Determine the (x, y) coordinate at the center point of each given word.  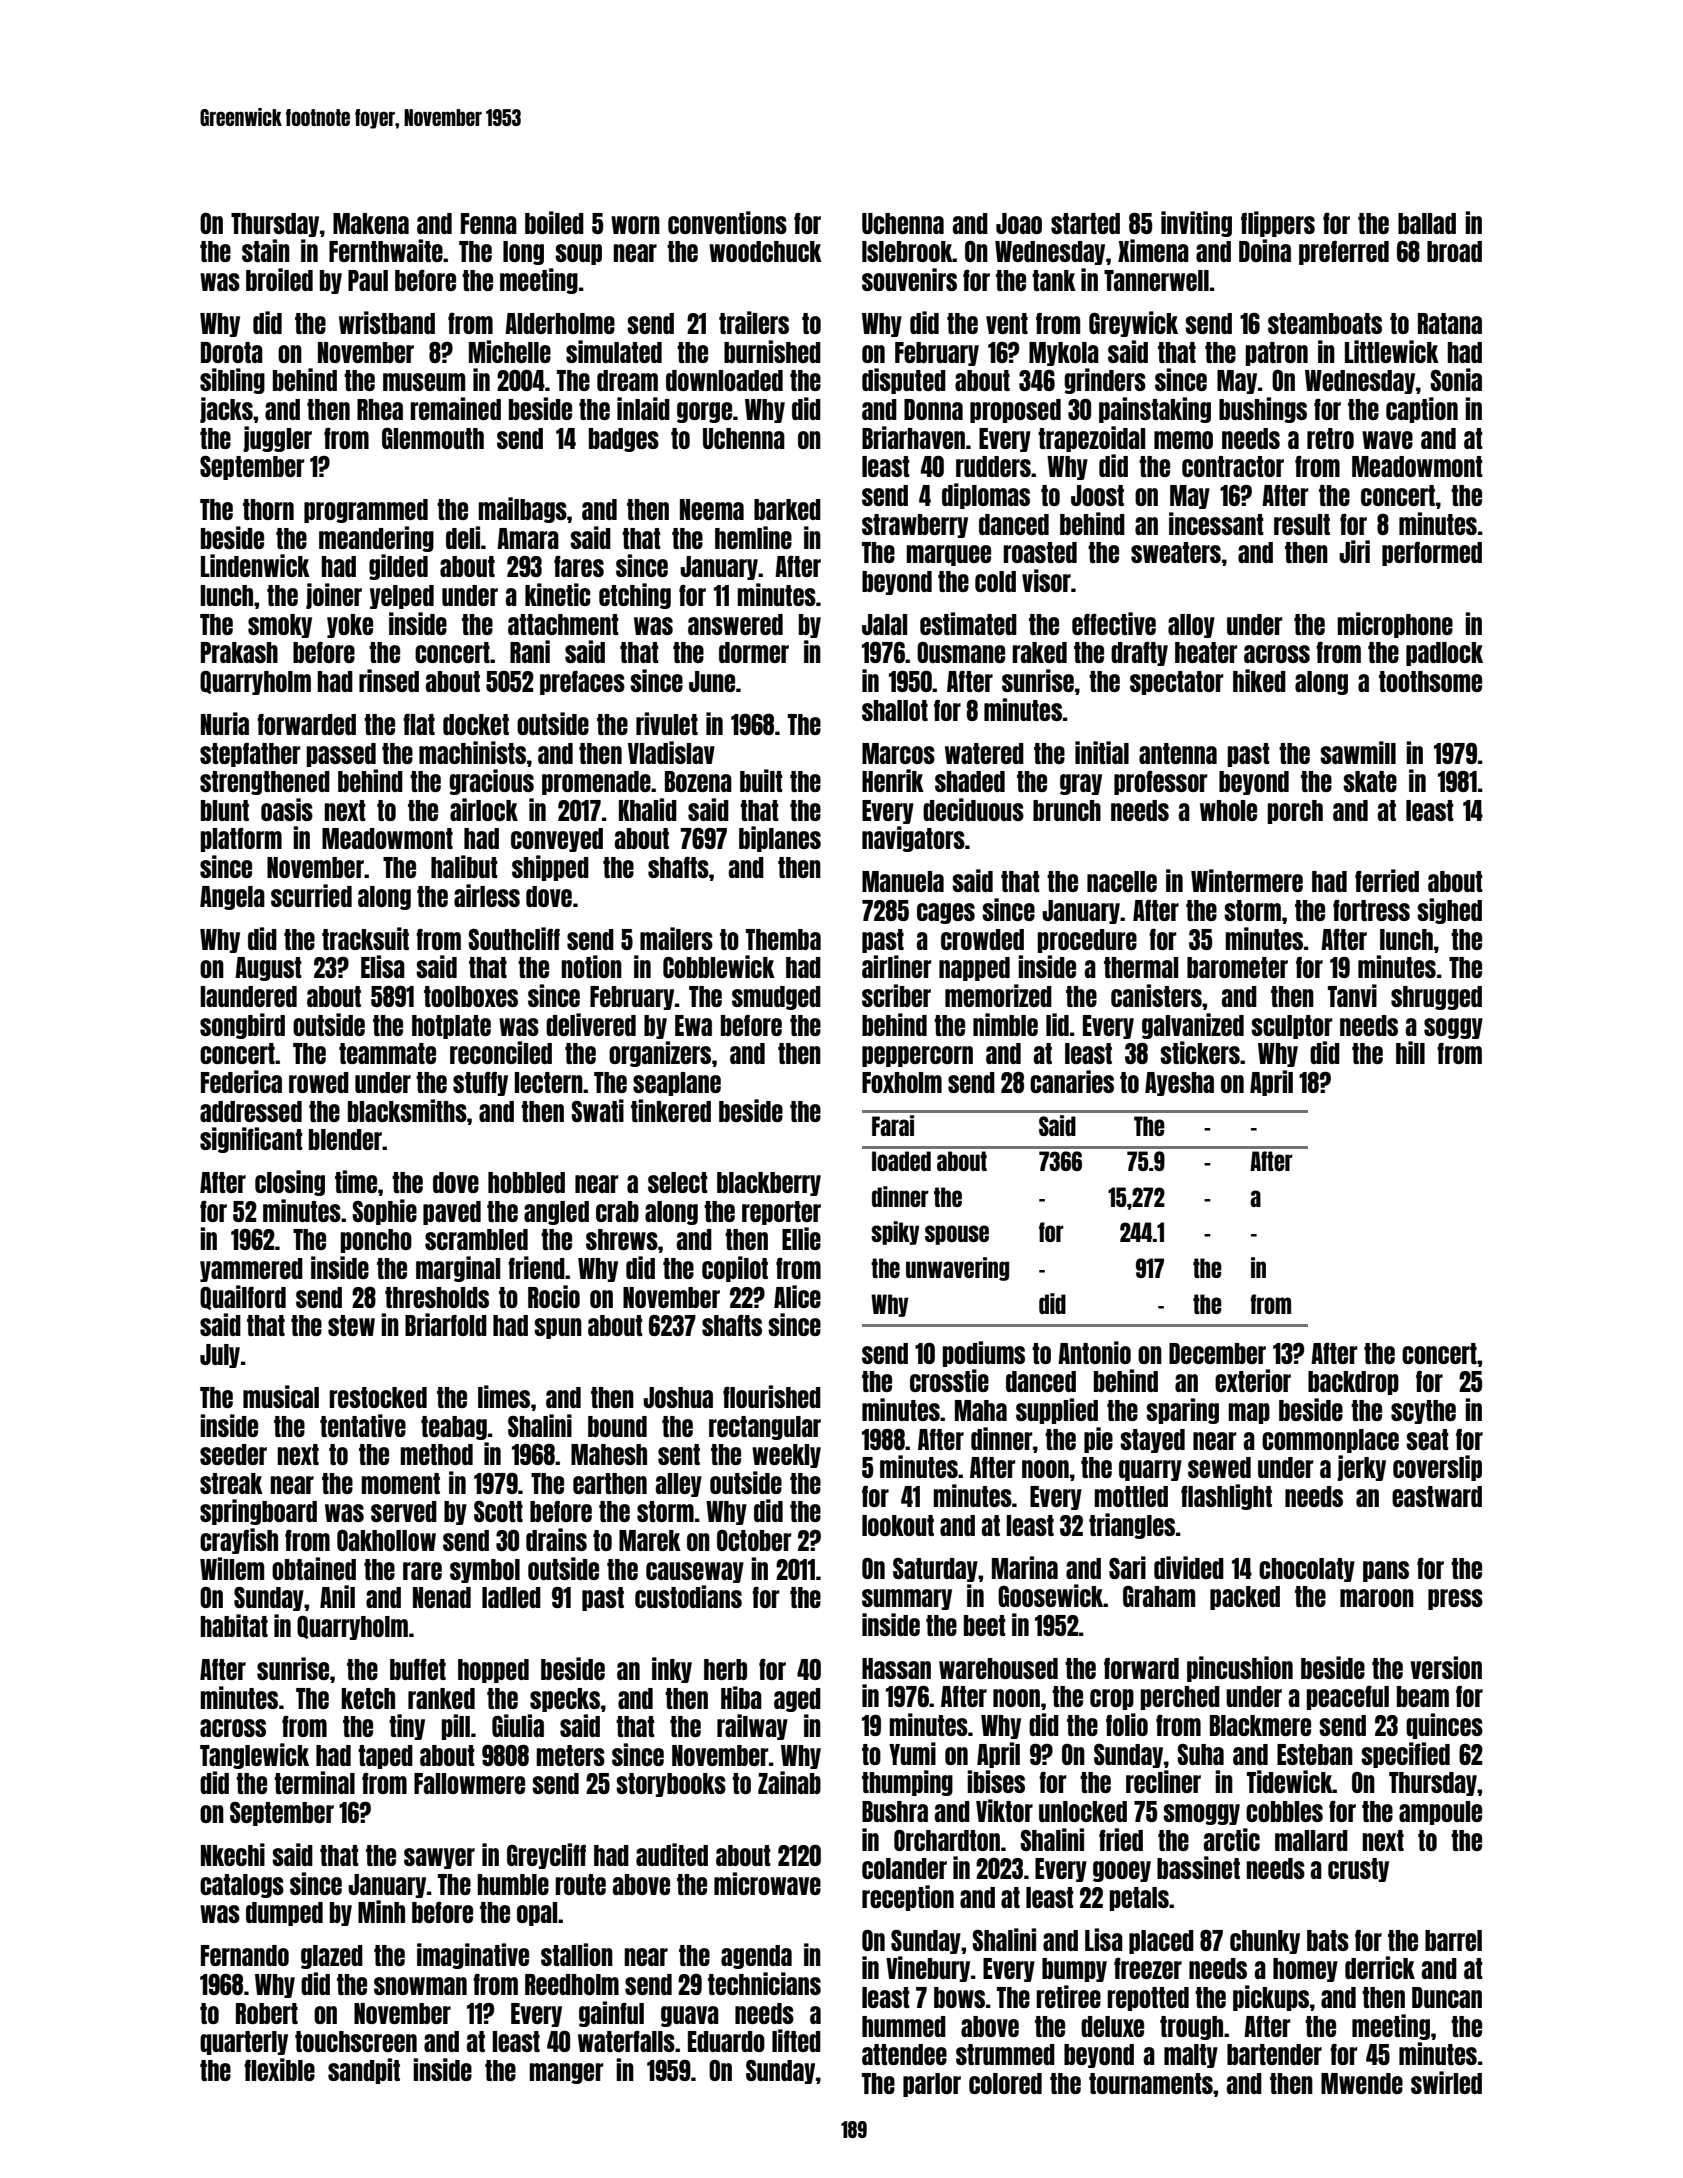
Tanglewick (254, 1756)
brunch (1067, 810)
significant (251, 1140)
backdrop (1353, 1383)
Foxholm (902, 1082)
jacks (226, 410)
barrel (1453, 1940)
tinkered (671, 1110)
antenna (1178, 753)
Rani (530, 651)
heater (1206, 652)
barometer (1237, 967)
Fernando (245, 1955)
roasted (1040, 552)
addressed (251, 1111)
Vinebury (928, 1969)
